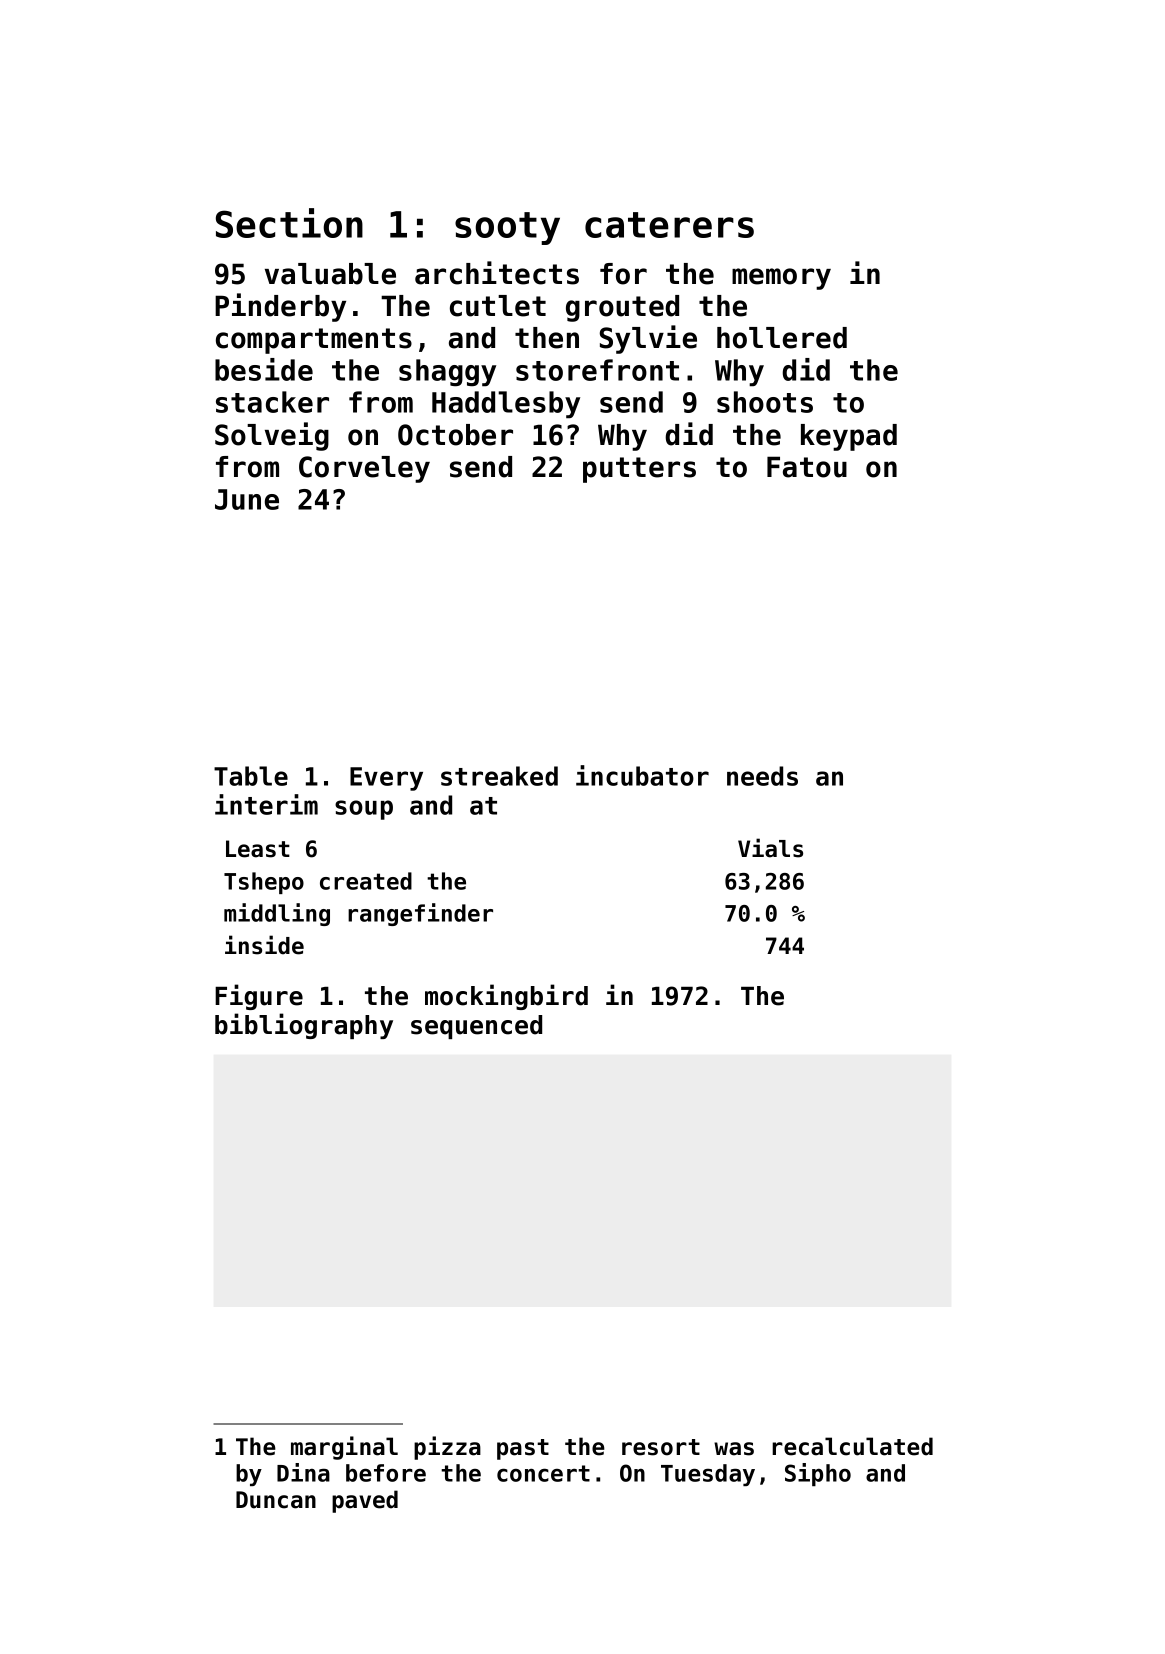  Describe the element at coordinates (770, 848) in the image. I see `Vials` at that location.
